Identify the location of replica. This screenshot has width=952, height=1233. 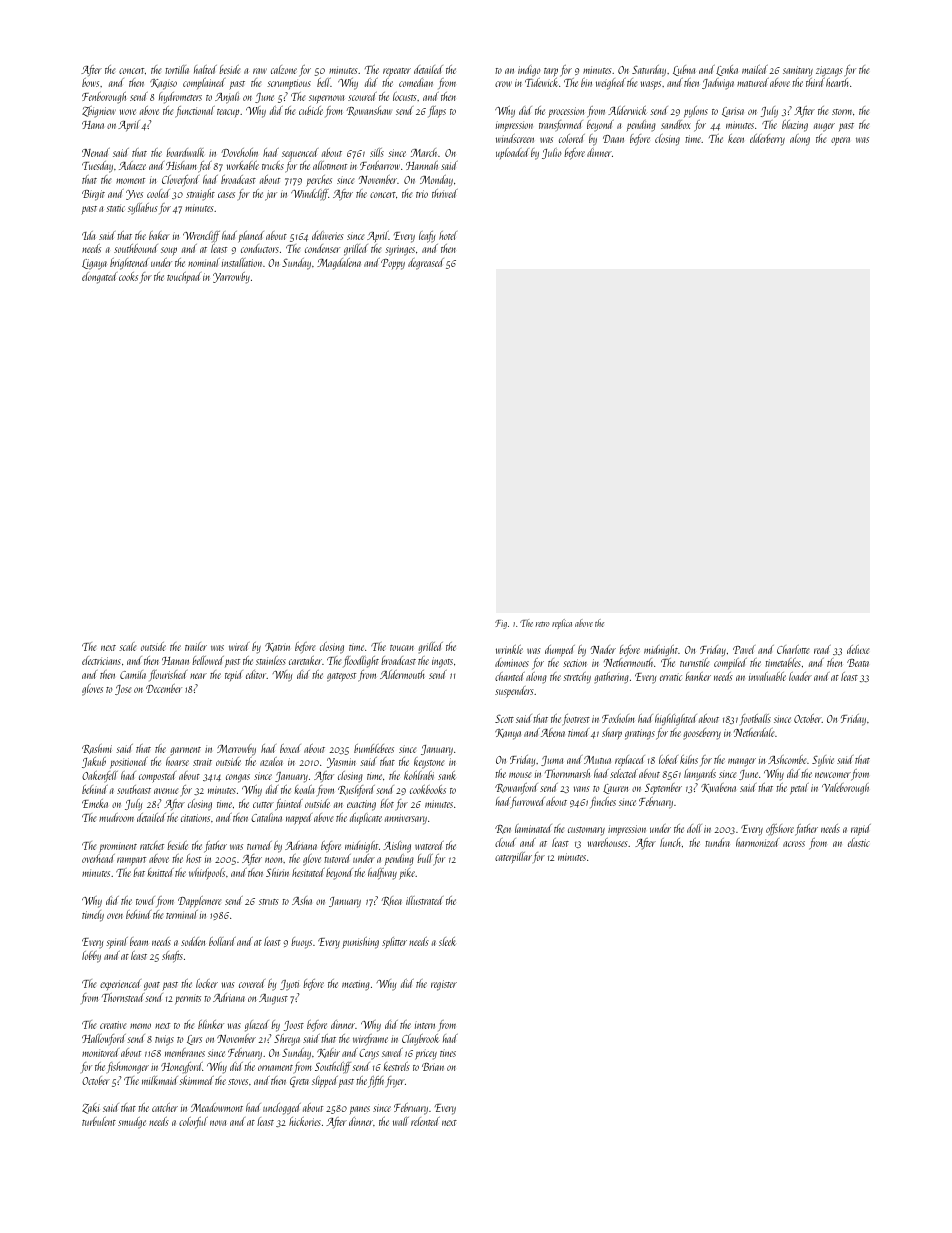
(562, 624).
